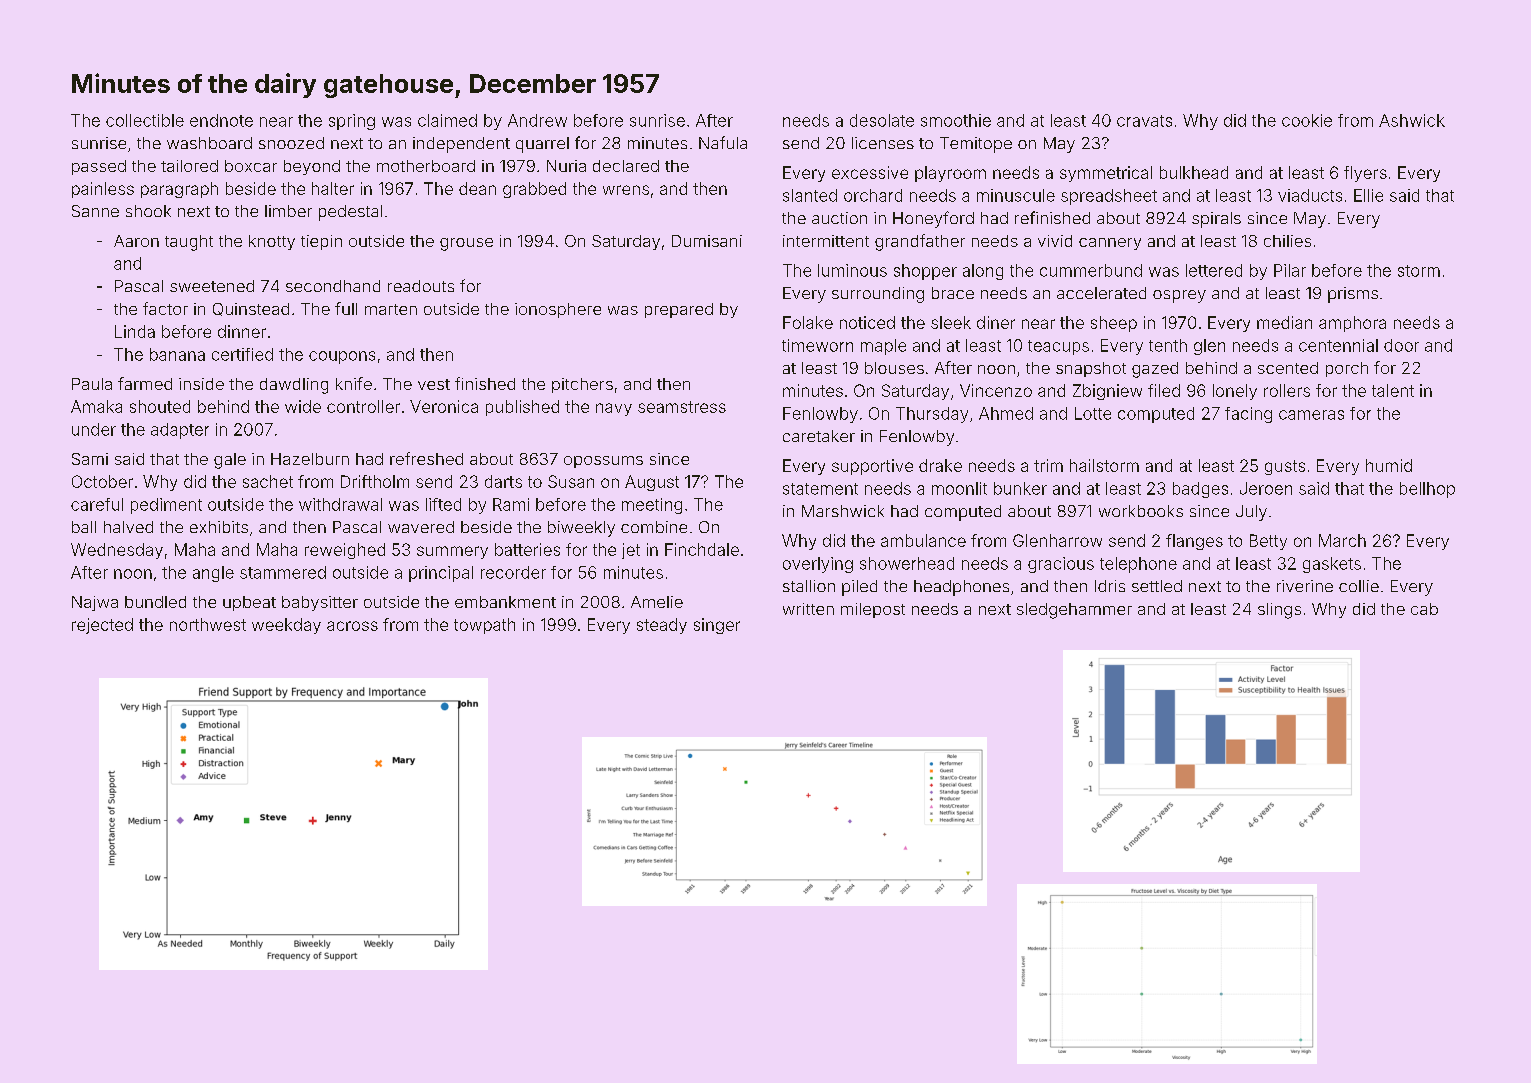  I want to click on Sami, so click(90, 459).
